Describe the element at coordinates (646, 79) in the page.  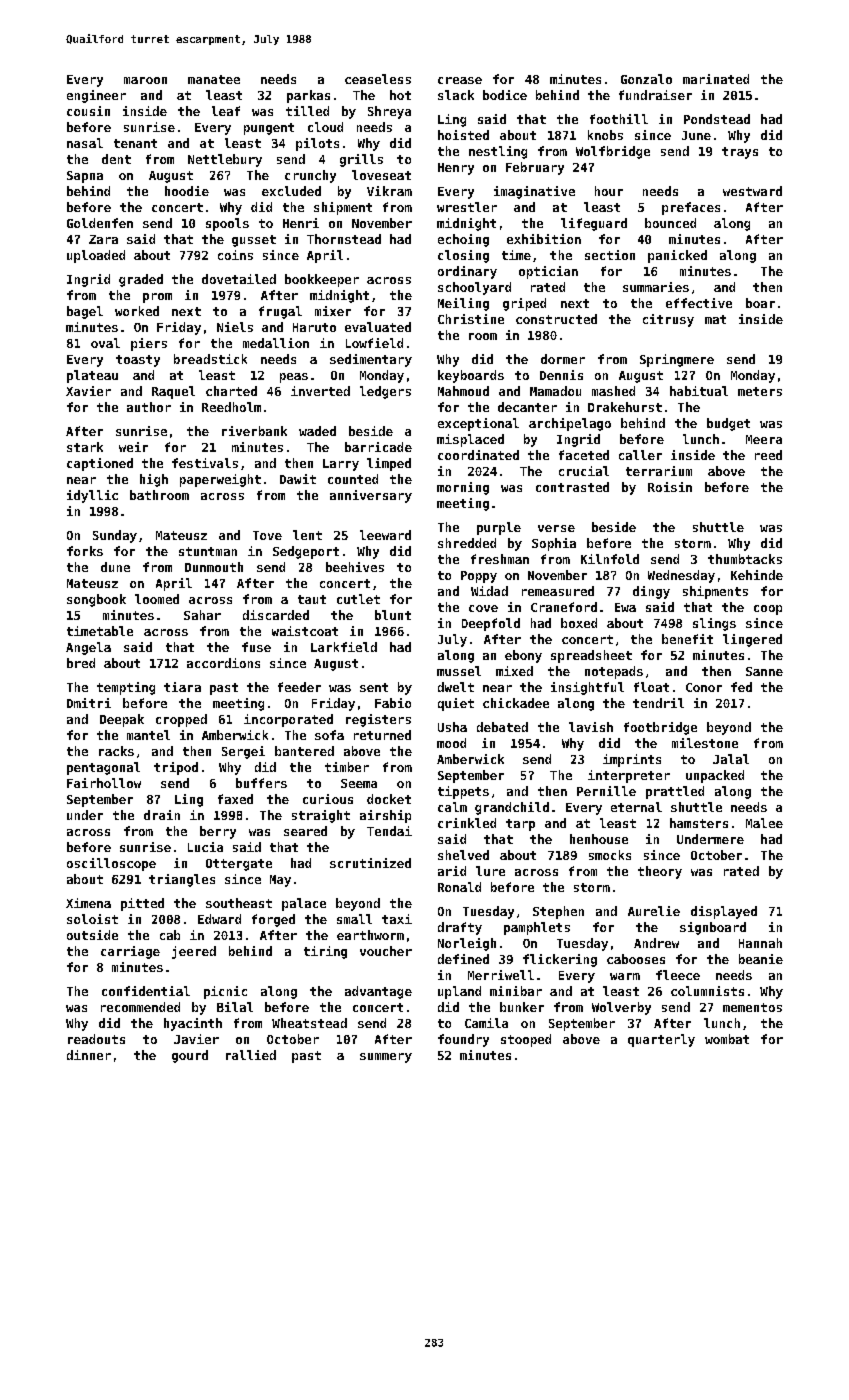
I see `Gonzalo` at that location.
